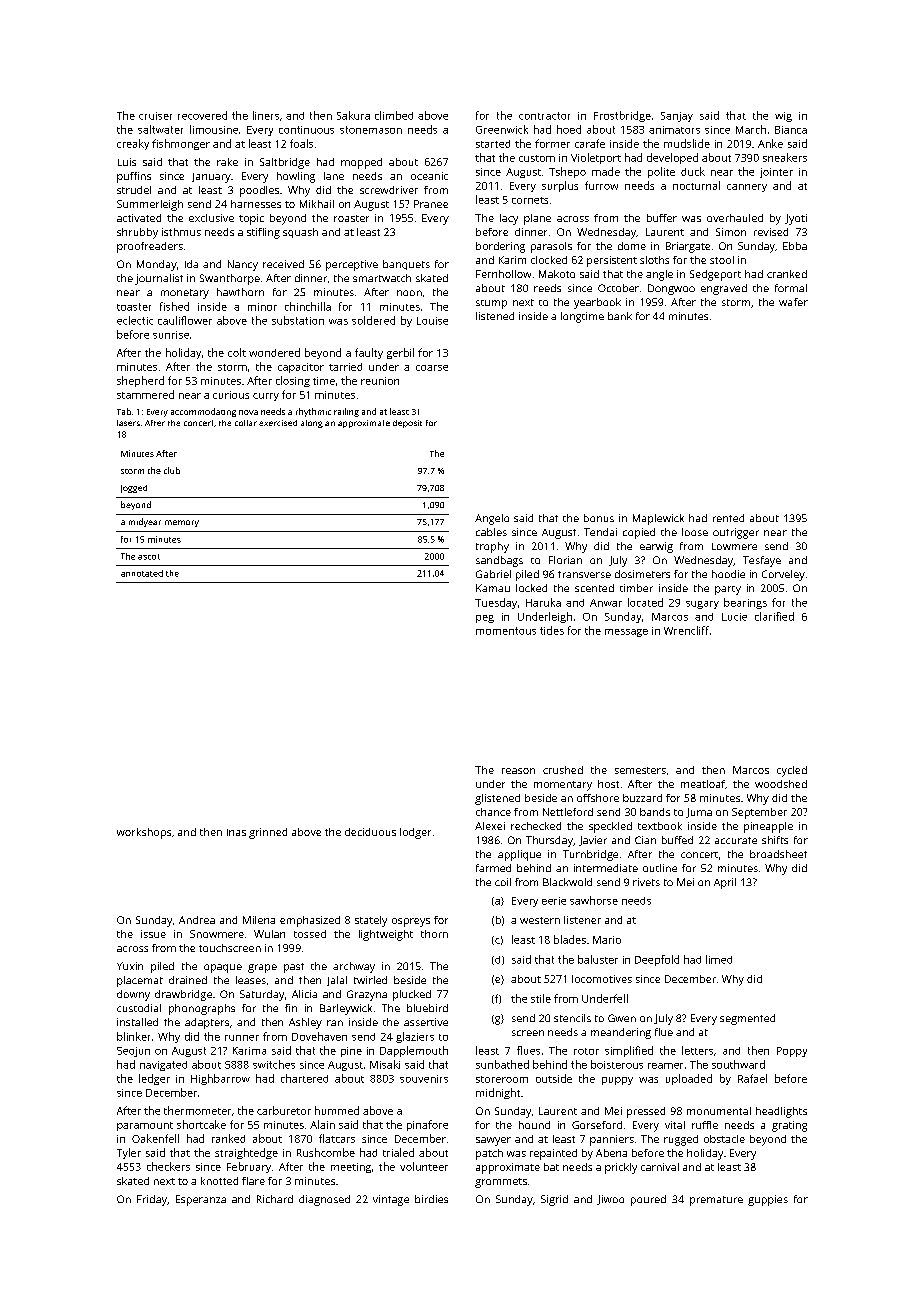  Describe the element at coordinates (502, 129) in the image. I see `Greenwick` at that location.
